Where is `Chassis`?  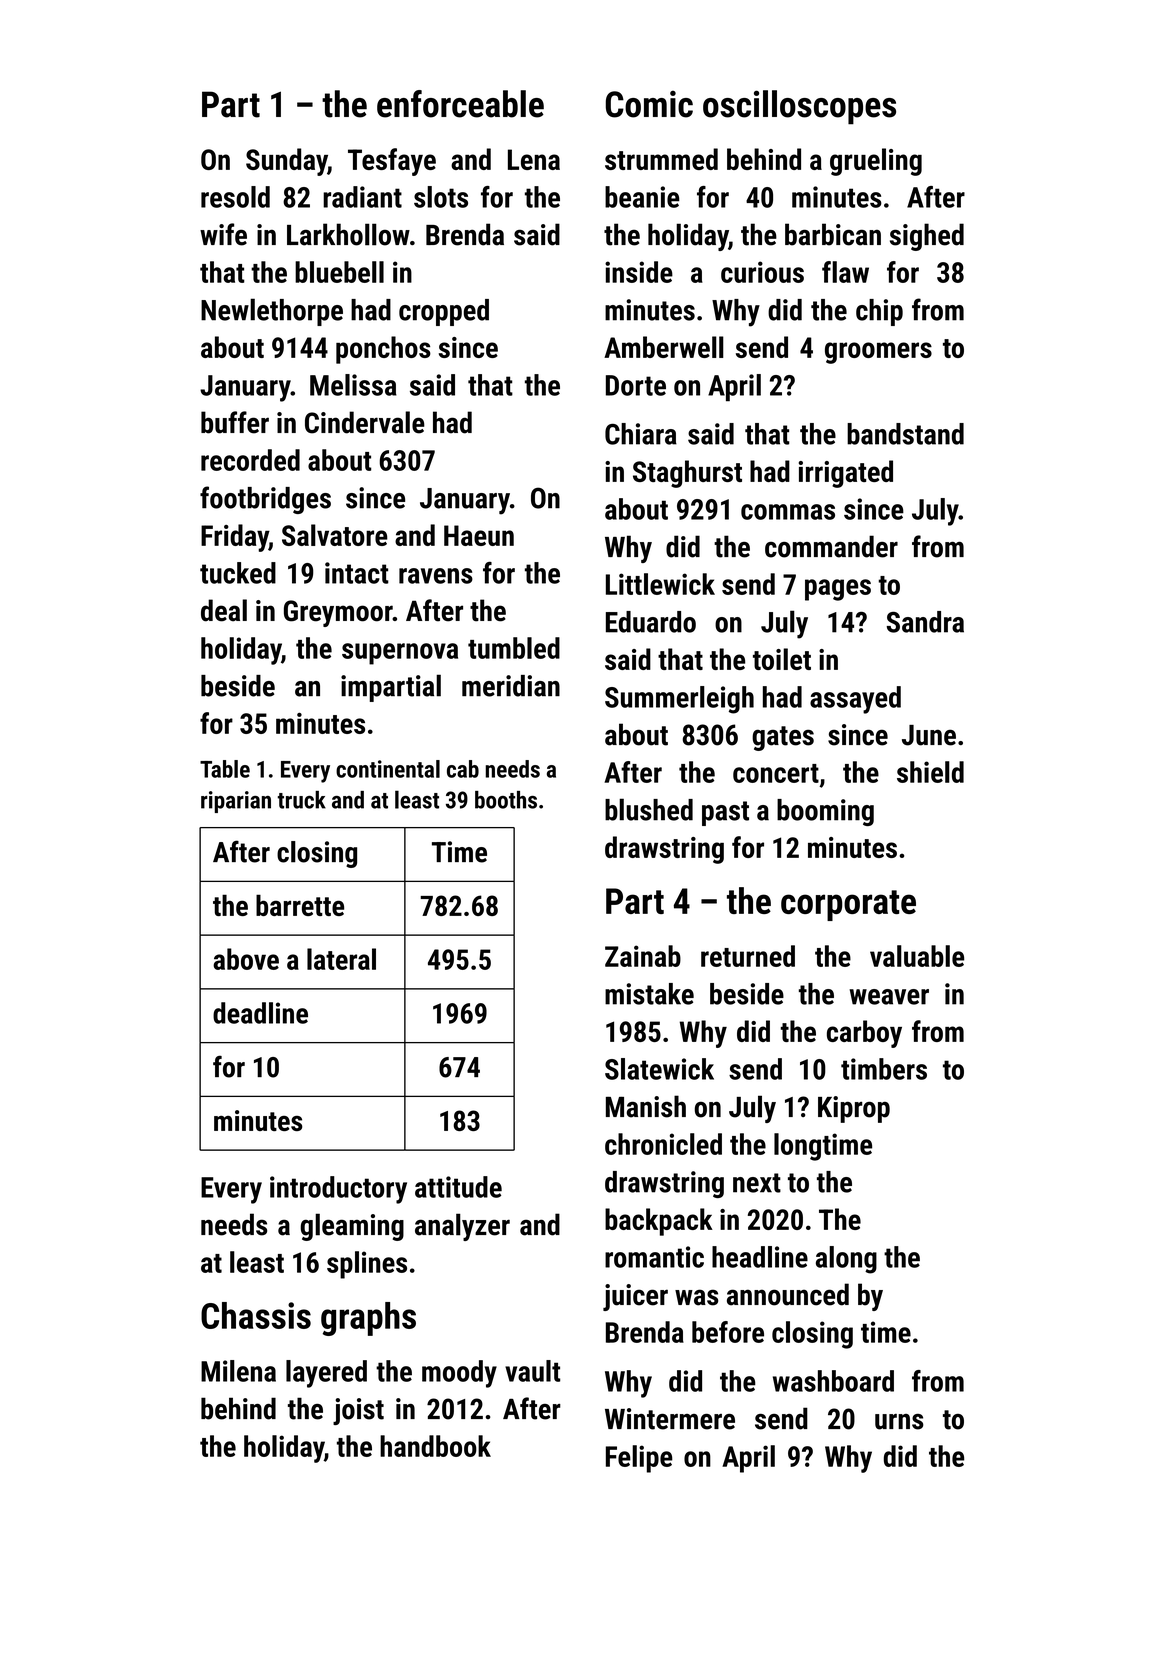
Chassis is located at coordinates (256, 1315).
